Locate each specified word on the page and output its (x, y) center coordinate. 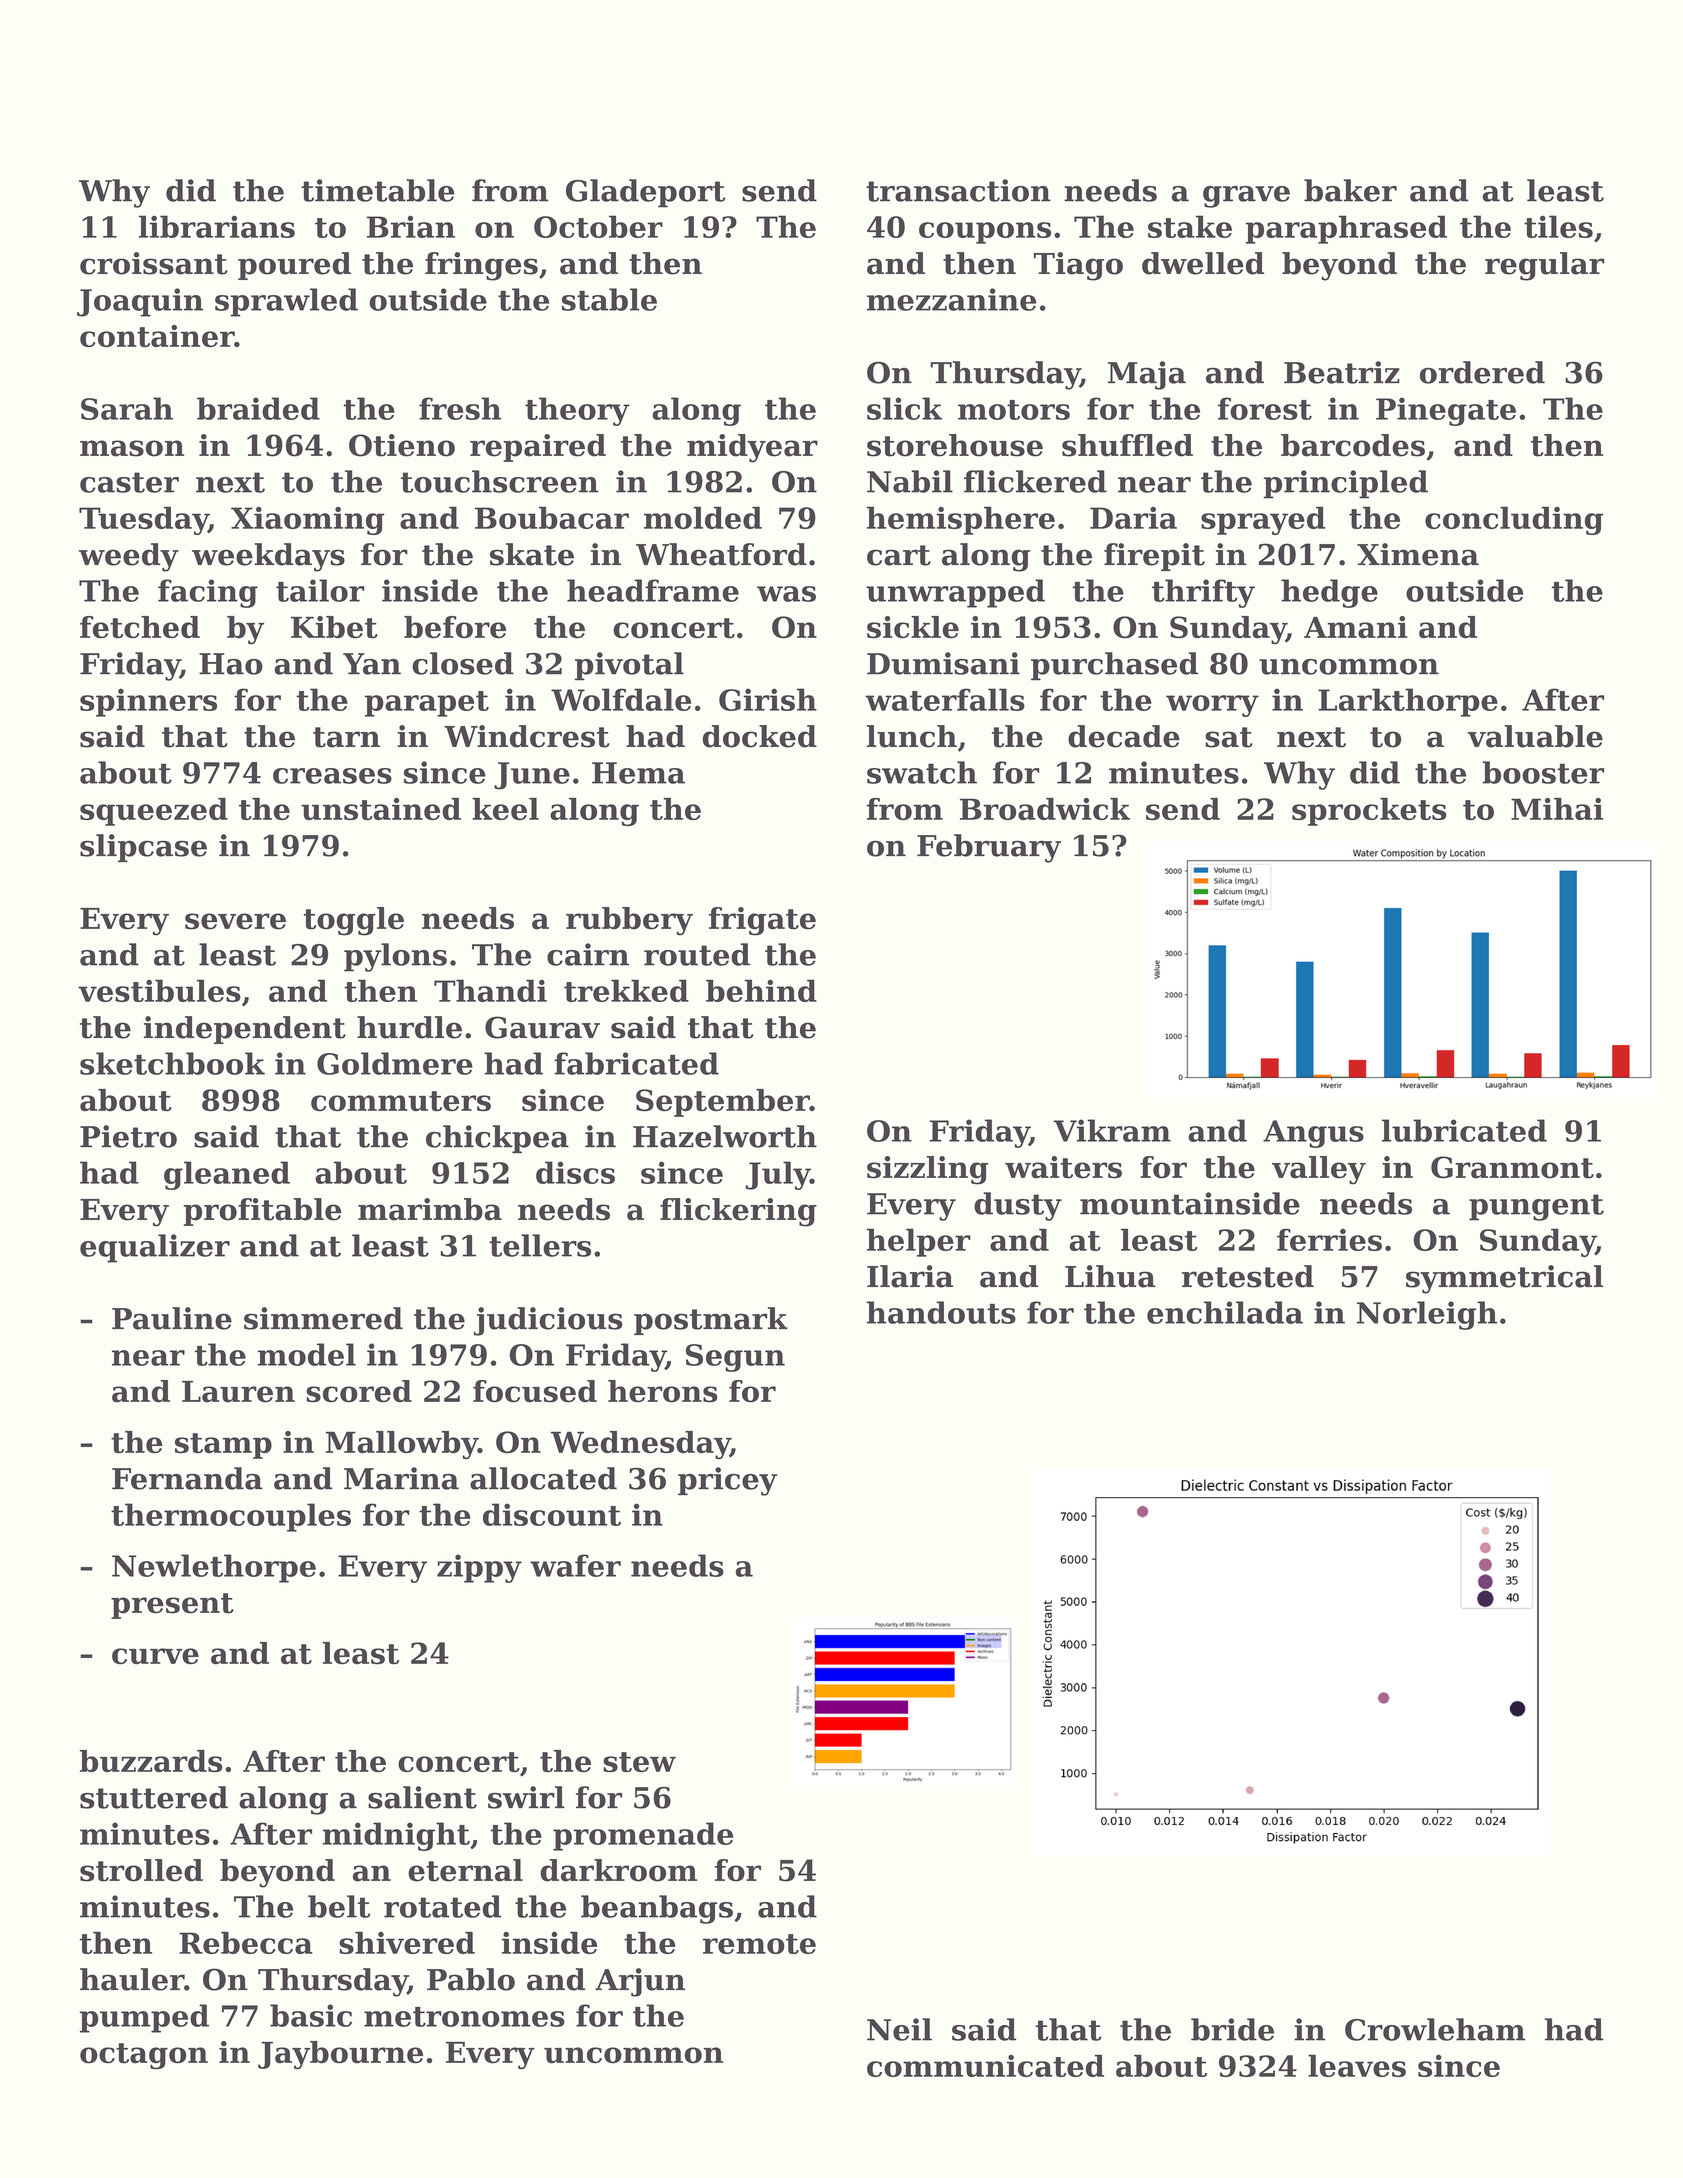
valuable (1535, 736)
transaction (958, 190)
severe (235, 921)
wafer (575, 1565)
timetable (378, 190)
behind (761, 990)
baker (1350, 190)
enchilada (1225, 1312)
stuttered (154, 1797)
